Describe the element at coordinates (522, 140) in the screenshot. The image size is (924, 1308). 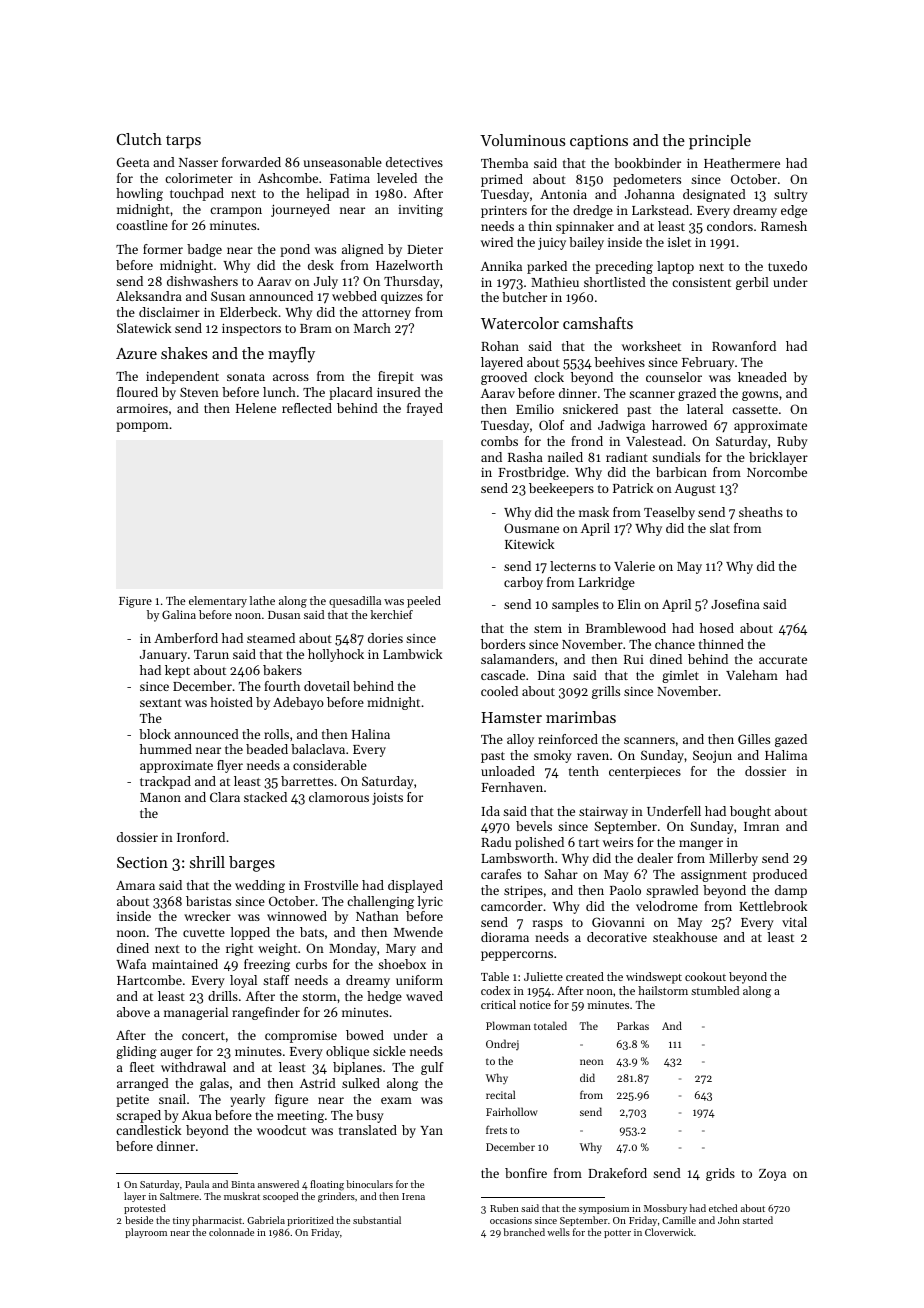
I see `Voluminous` at that location.
